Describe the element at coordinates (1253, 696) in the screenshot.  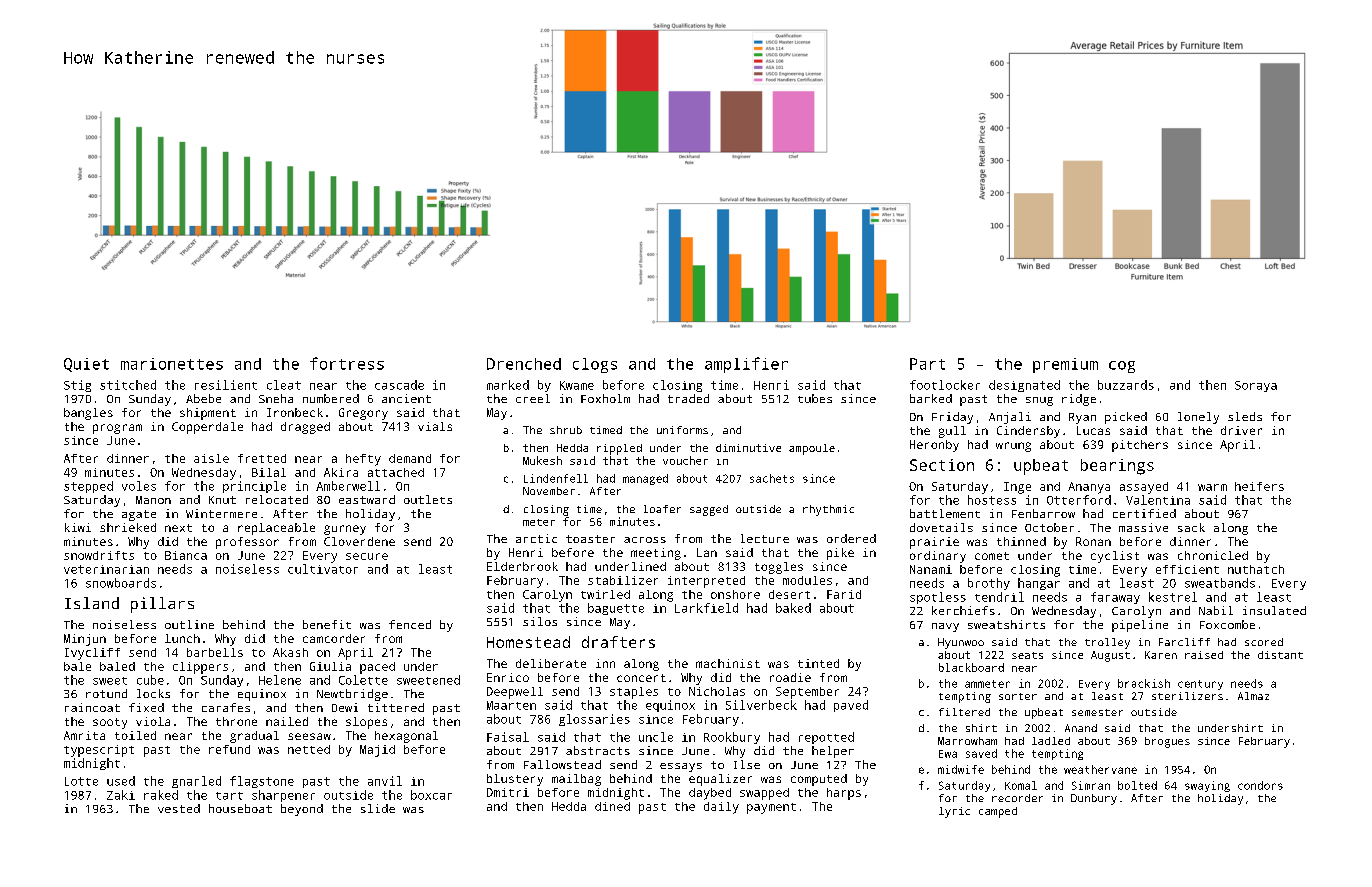
I see `Almaz` at that location.
